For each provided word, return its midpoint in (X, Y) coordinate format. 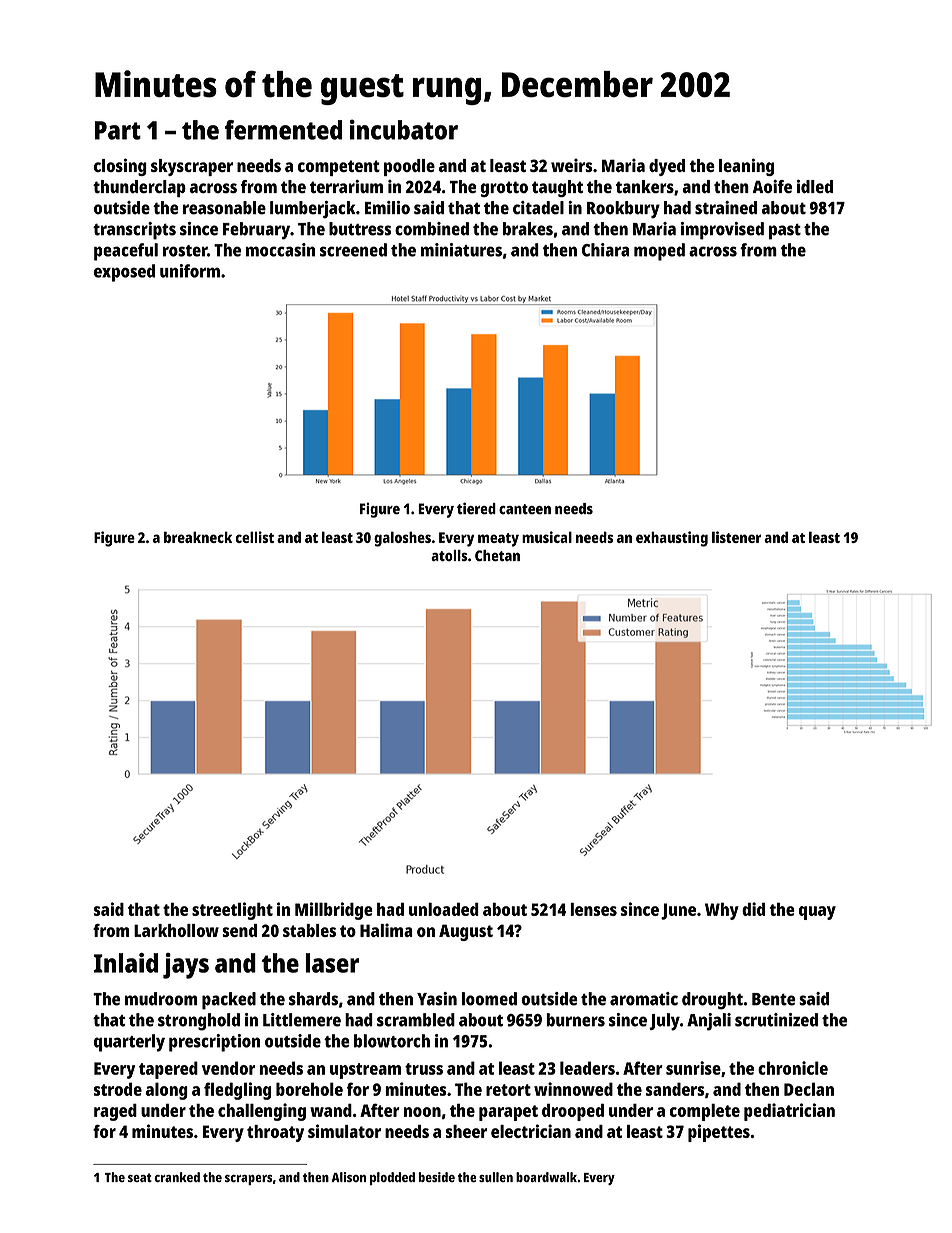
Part (118, 130)
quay (817, 913)
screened (353, 250)
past (785, 232)
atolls (449, 555)
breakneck (198, 537)
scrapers (248, 1180)
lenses (593, 909)
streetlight (232, 911)
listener (736, 537)
